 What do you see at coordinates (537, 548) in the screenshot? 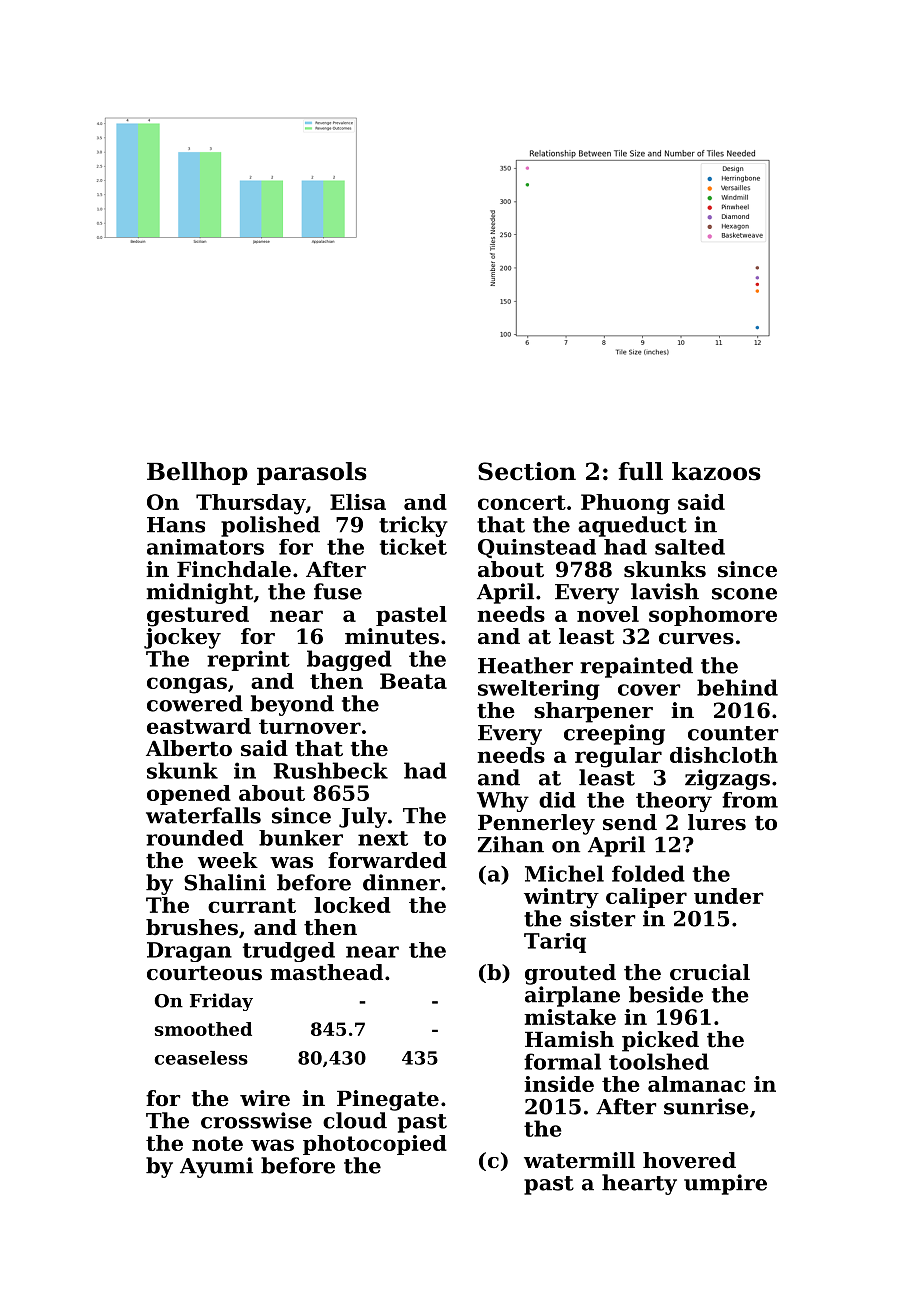
I see `Quinstead` at bounding box center [537, 548].
